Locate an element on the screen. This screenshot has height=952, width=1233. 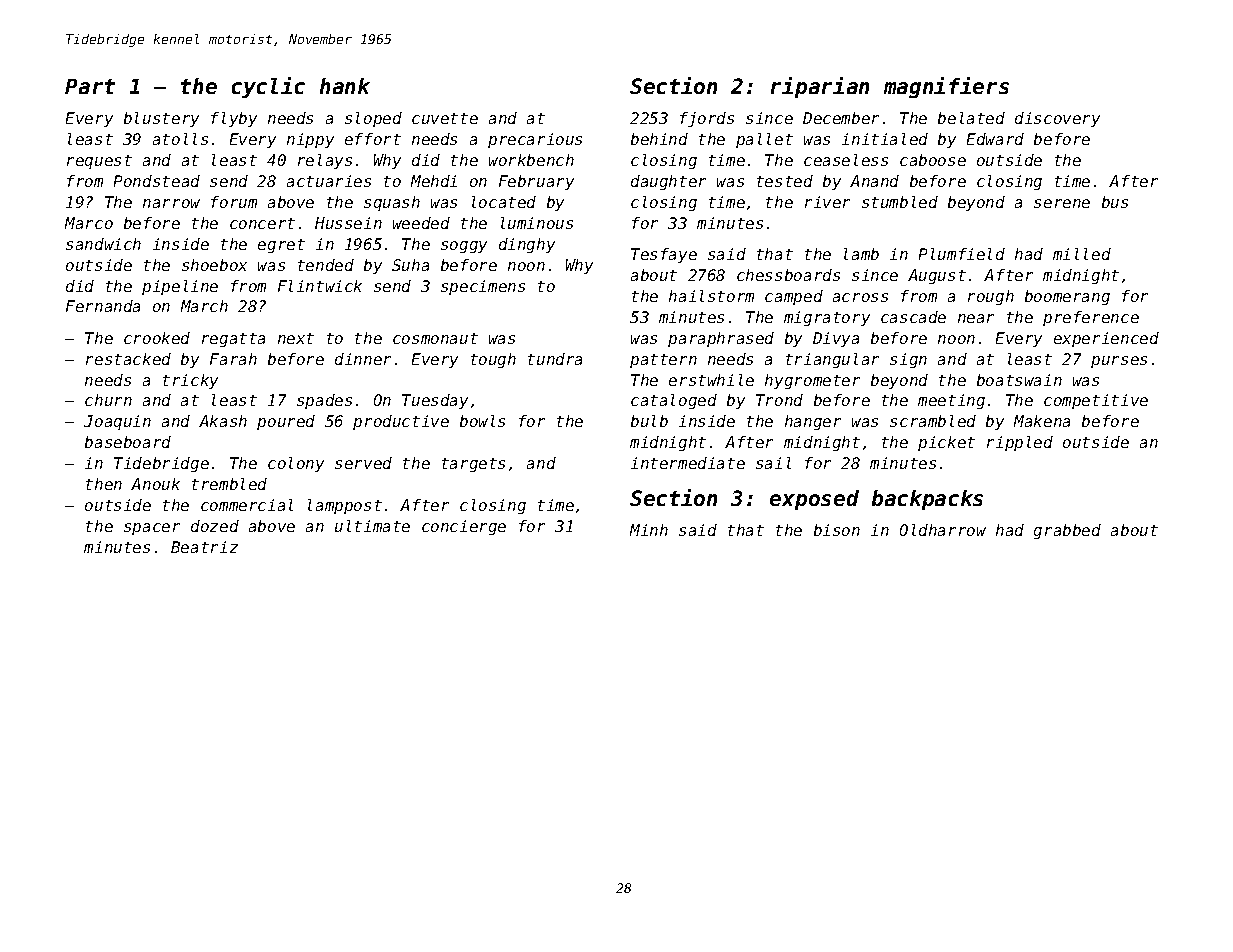
cascade is located at coordinates (913, 317).
